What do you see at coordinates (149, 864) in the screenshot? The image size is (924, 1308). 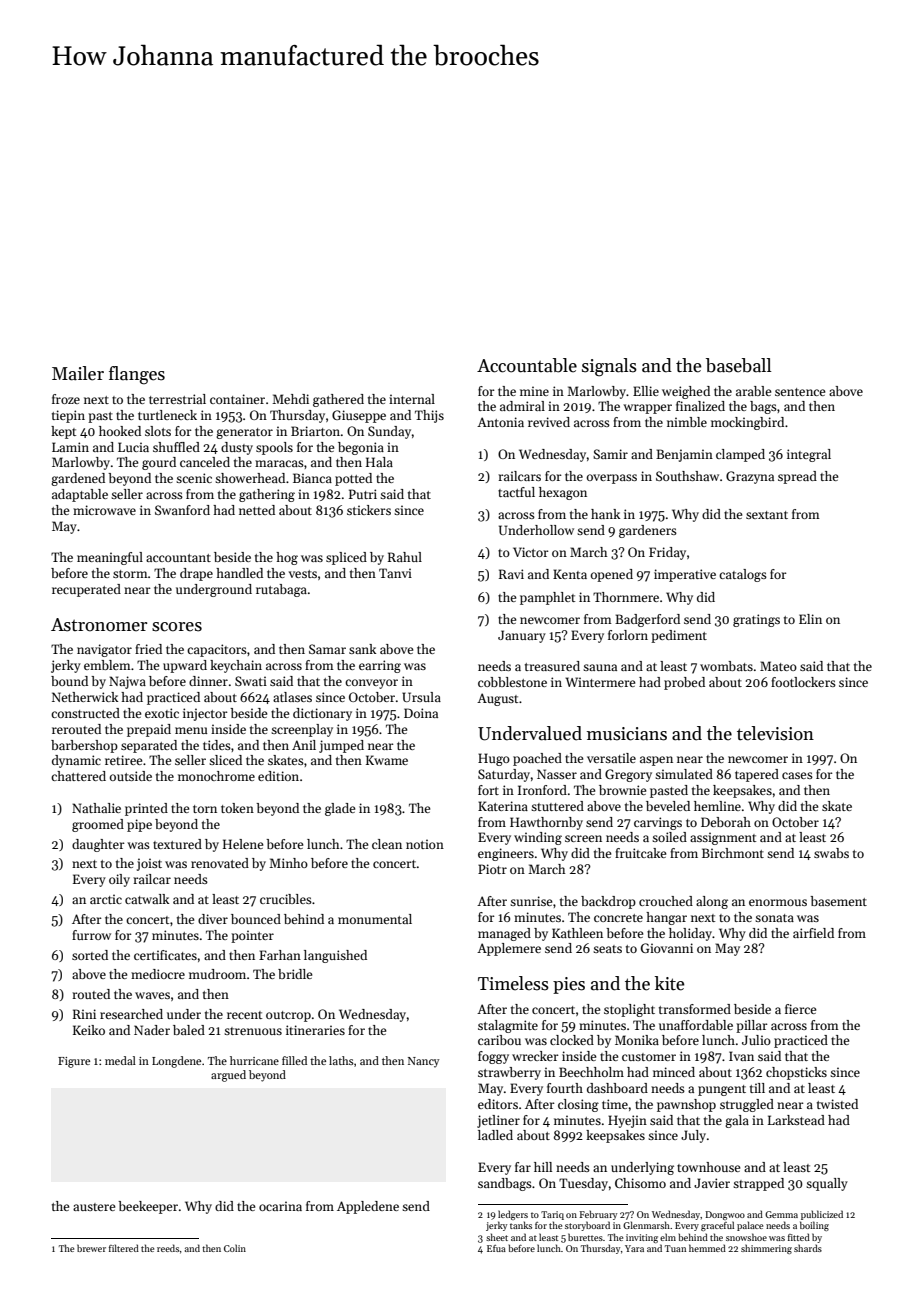 I see `joist` at bounding box center [149, 864].
